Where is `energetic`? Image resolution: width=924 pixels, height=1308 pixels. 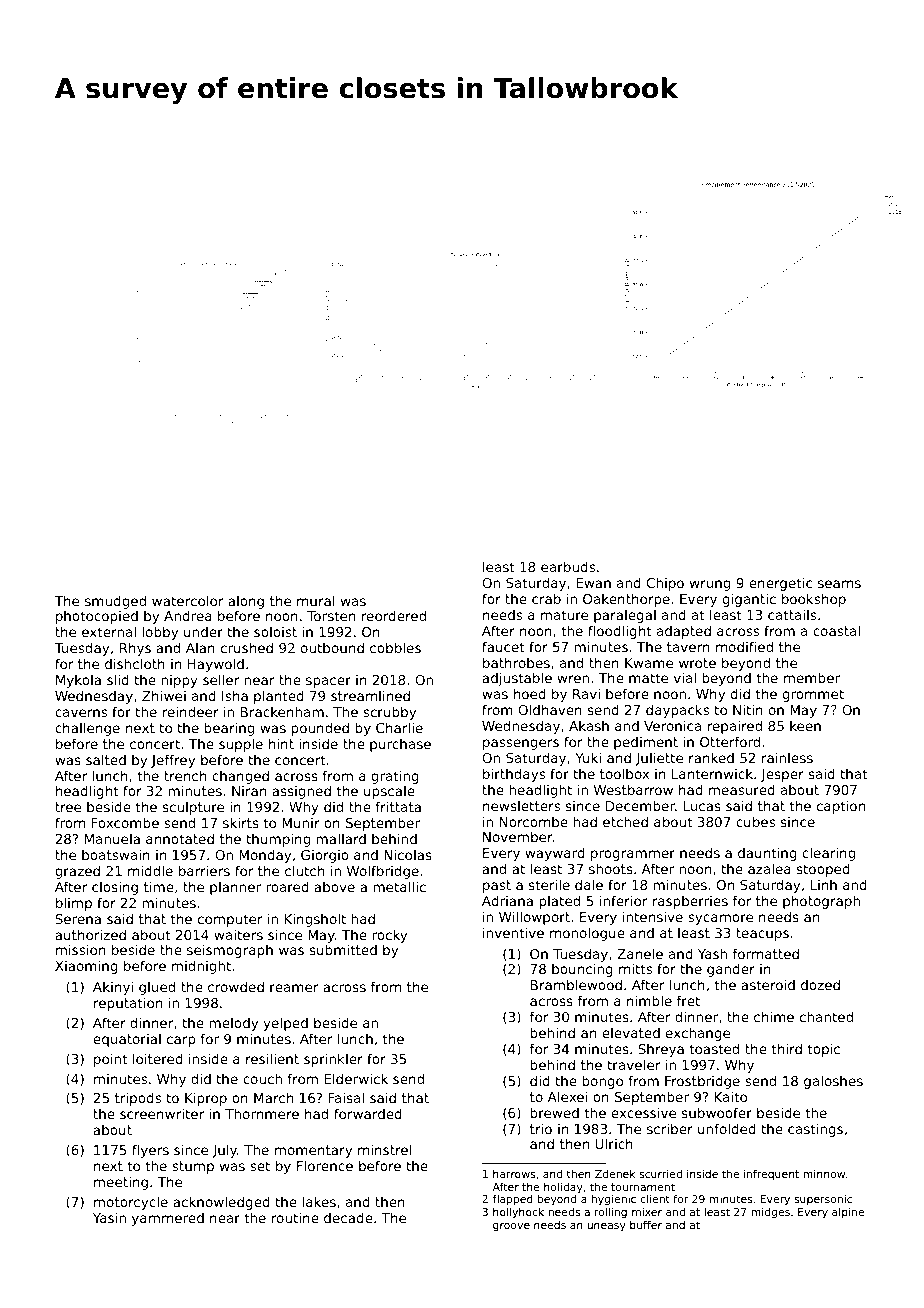
energetic is located at coordinates (780, 584).
